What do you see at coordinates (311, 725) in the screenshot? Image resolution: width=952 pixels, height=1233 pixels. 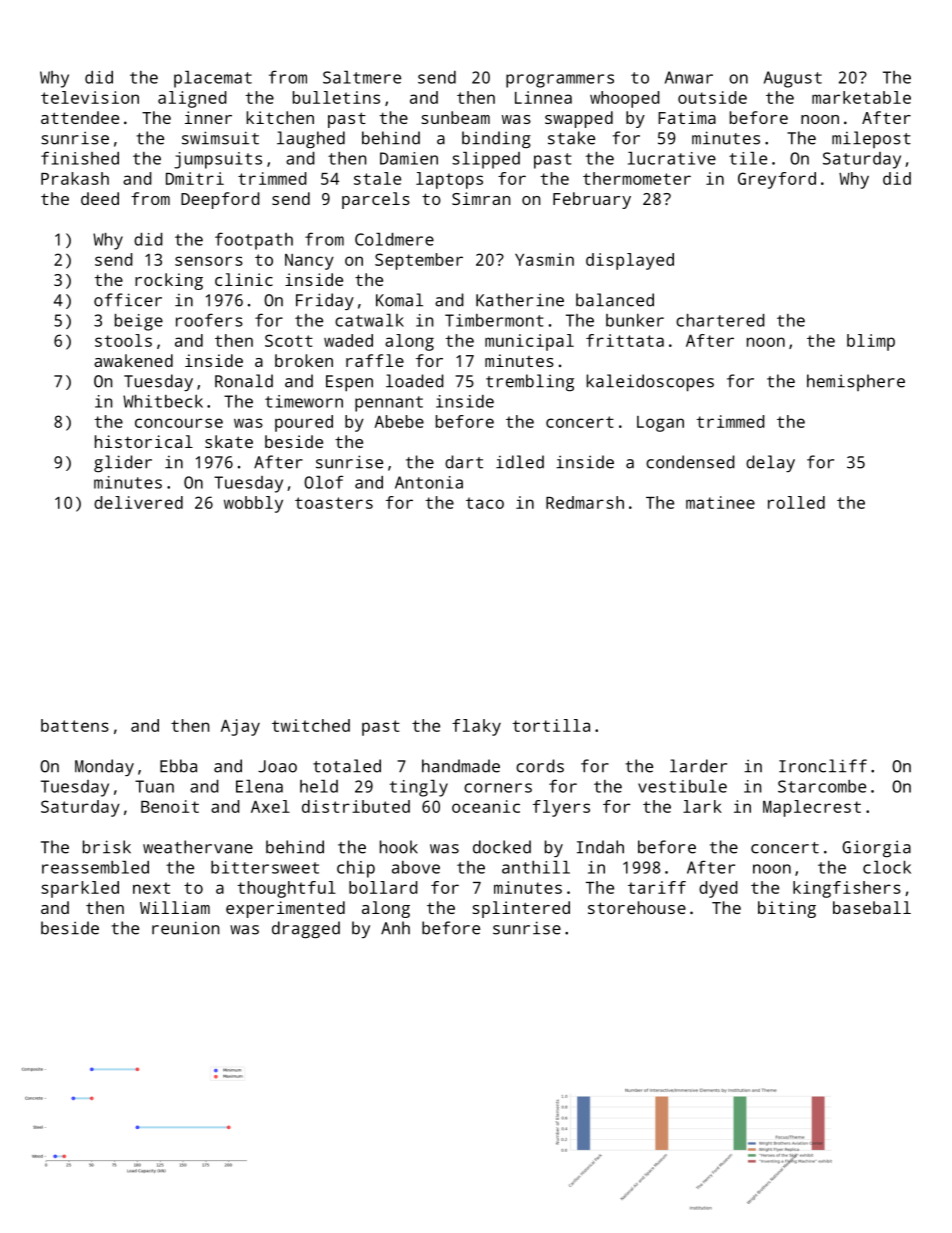 I see `twitched` at bounding box center [311, 725].
